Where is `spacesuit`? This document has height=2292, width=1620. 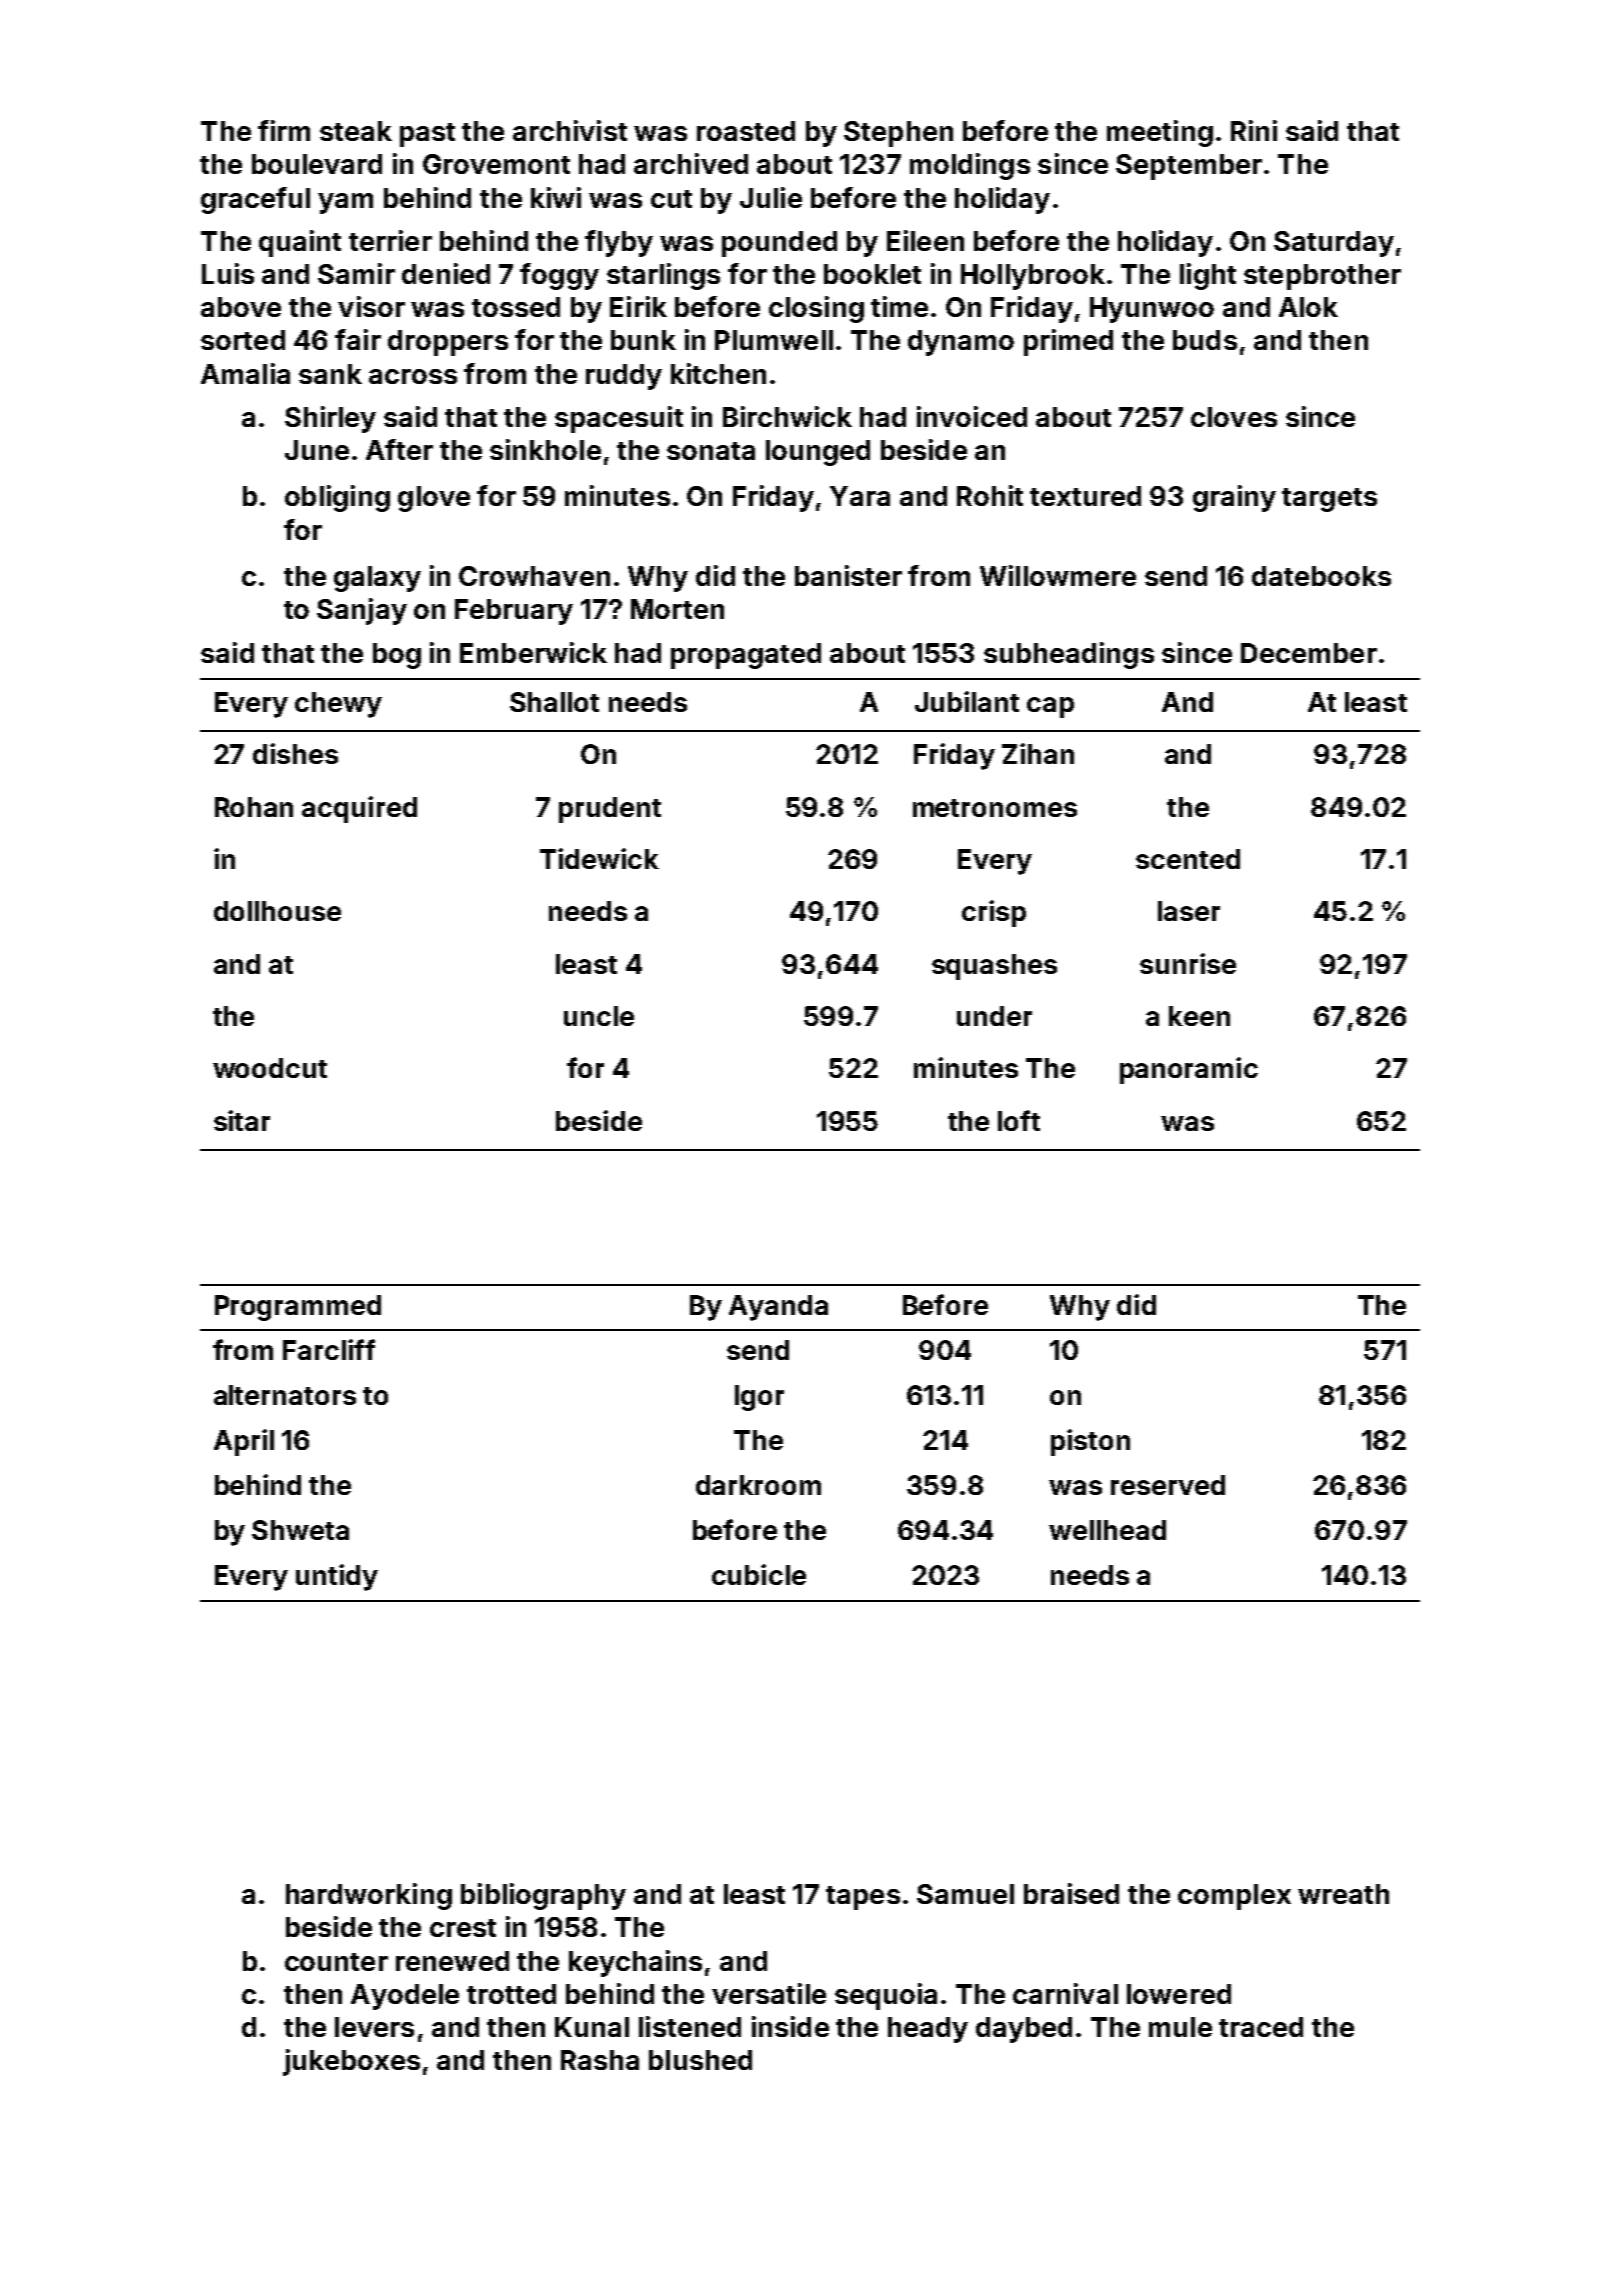 spacesuit is located at coordinates (619, 419).
